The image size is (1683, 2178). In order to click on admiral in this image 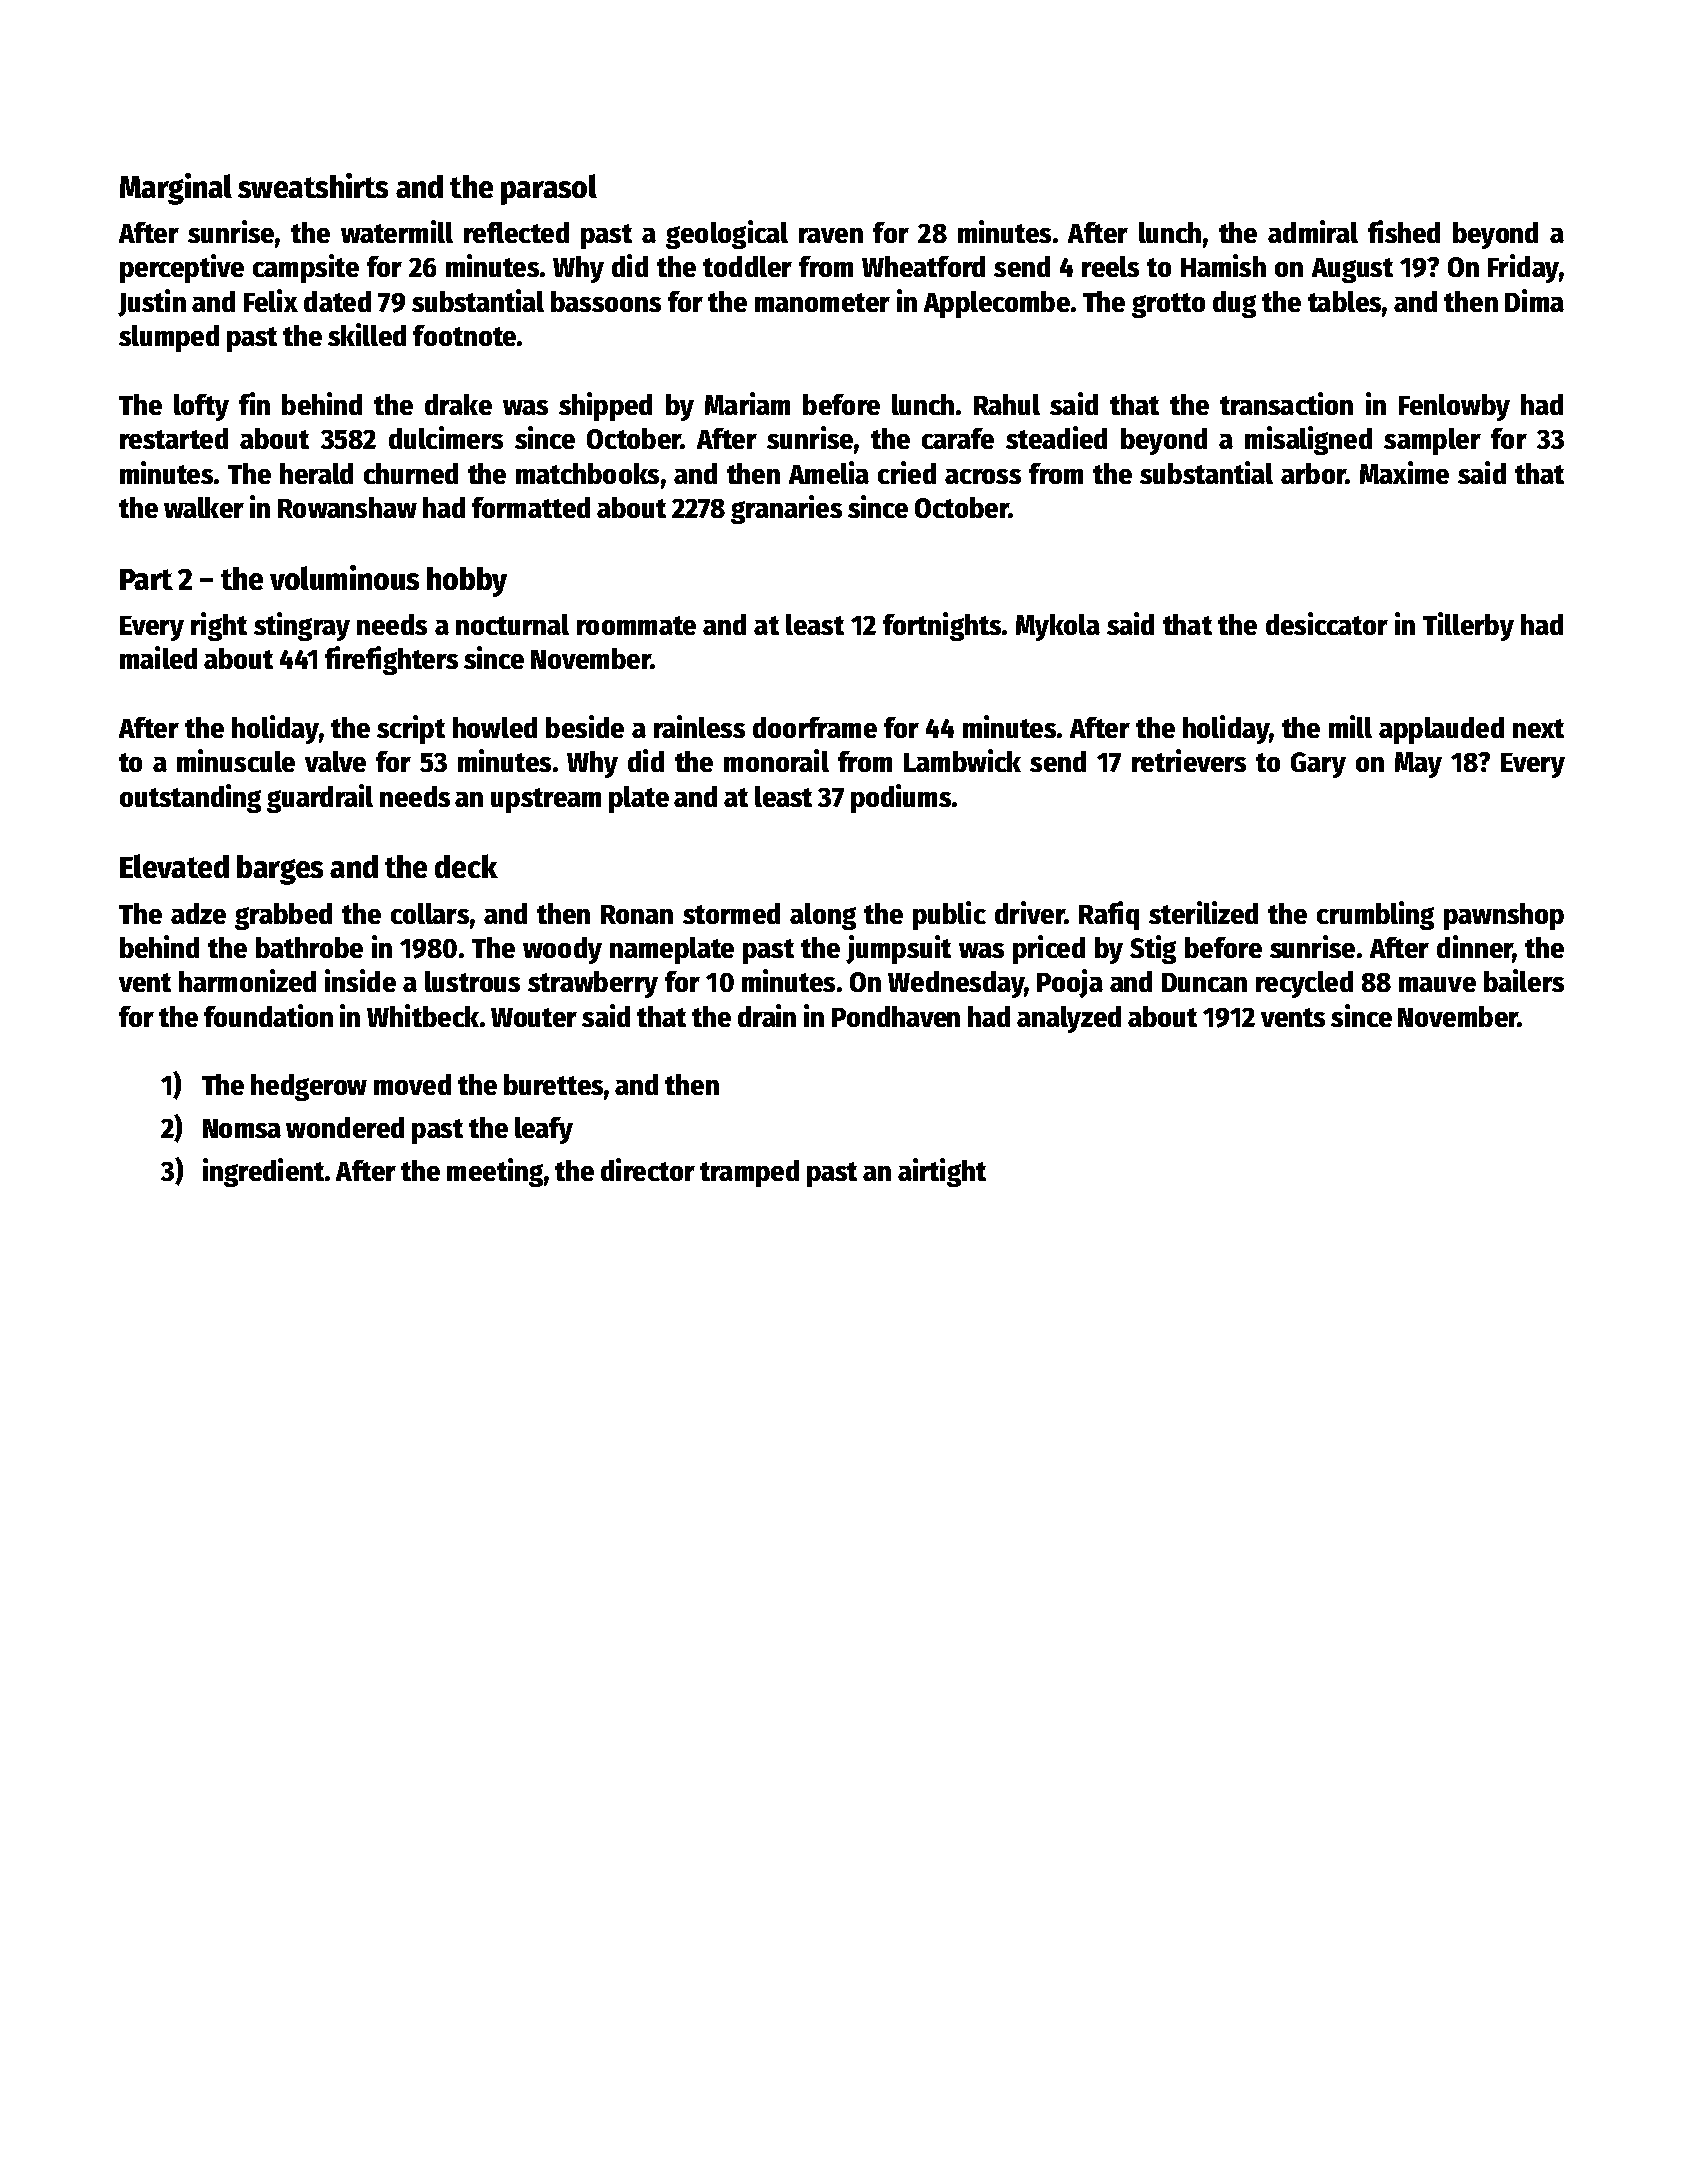, I will do `click(1313, 231)`.
